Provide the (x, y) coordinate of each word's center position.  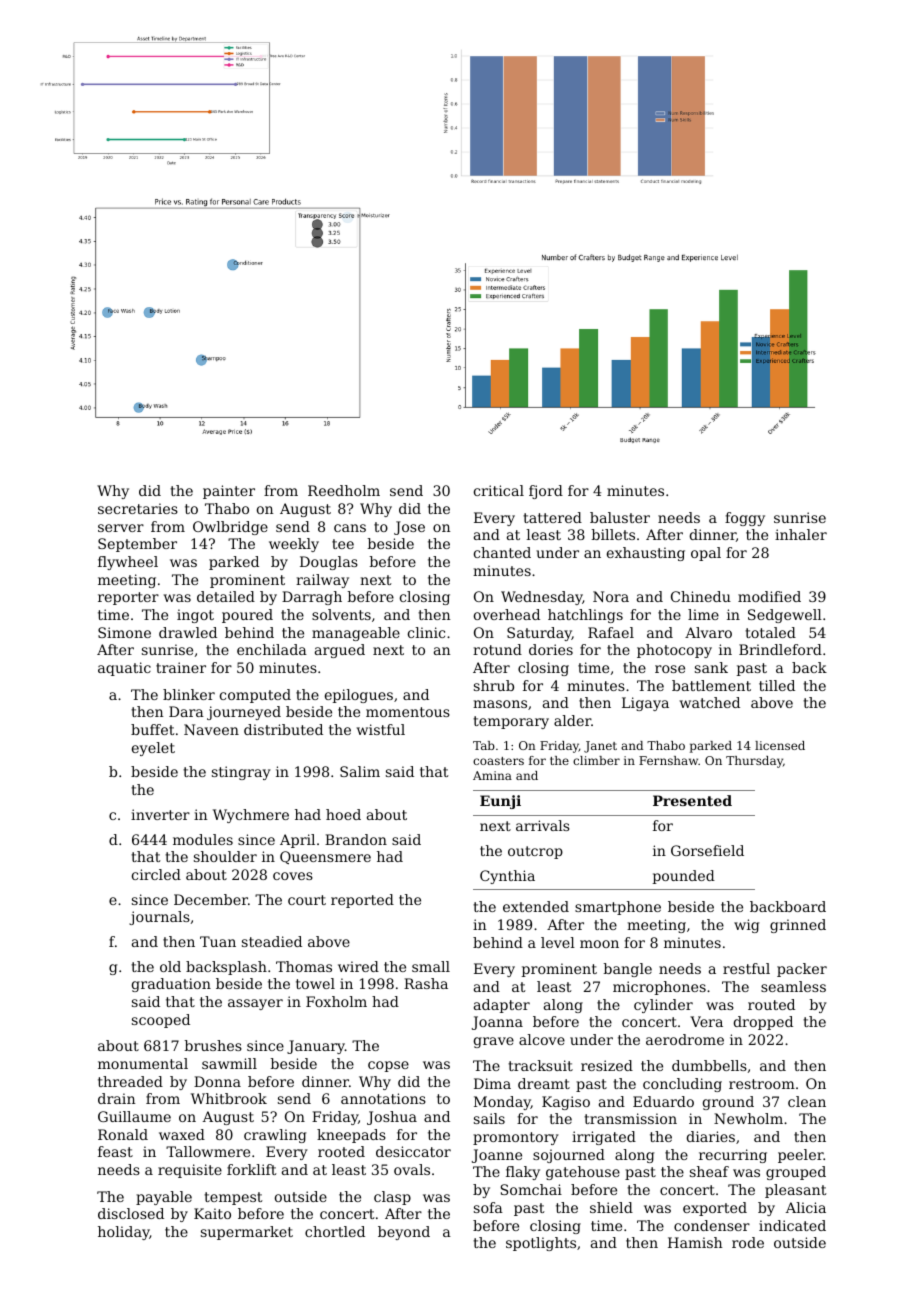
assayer (255, 1004)
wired (358, 966)
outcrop (535, 852)
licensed (780, 745)
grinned (798, 926)
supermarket (247, 1233)
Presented (692, 800)
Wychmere (251, 816)
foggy (745, 519)
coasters (498, 761)
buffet (153, 729)
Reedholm (344, 490)
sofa (488, 1207)
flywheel (128, 563)
